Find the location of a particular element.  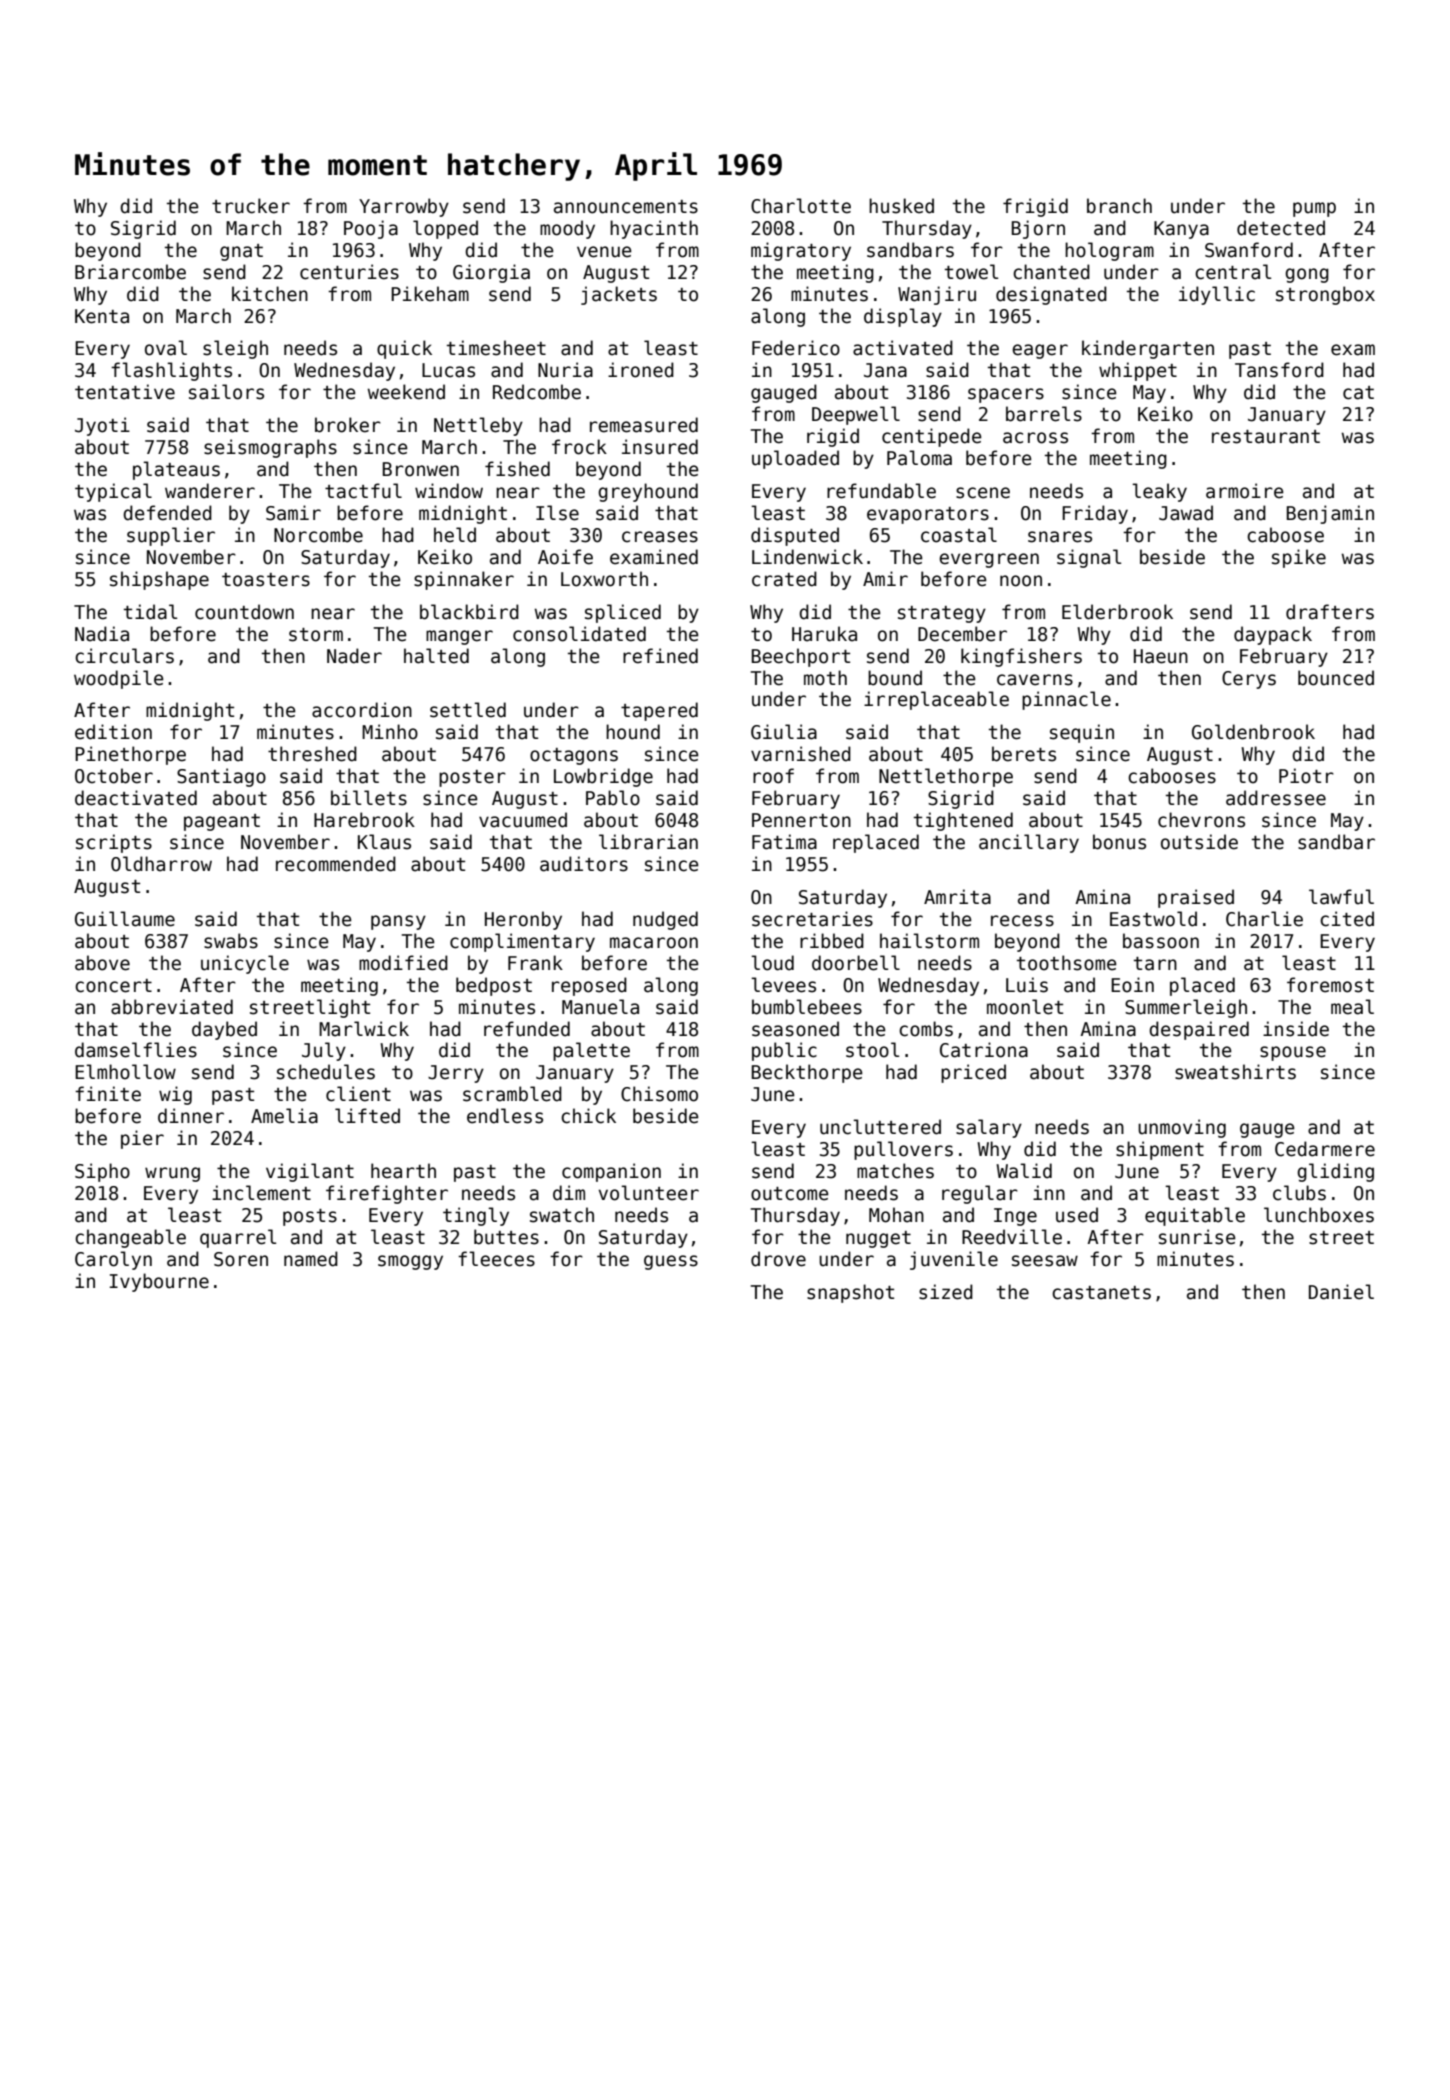

pump is located at coordinates (1314, 209).
